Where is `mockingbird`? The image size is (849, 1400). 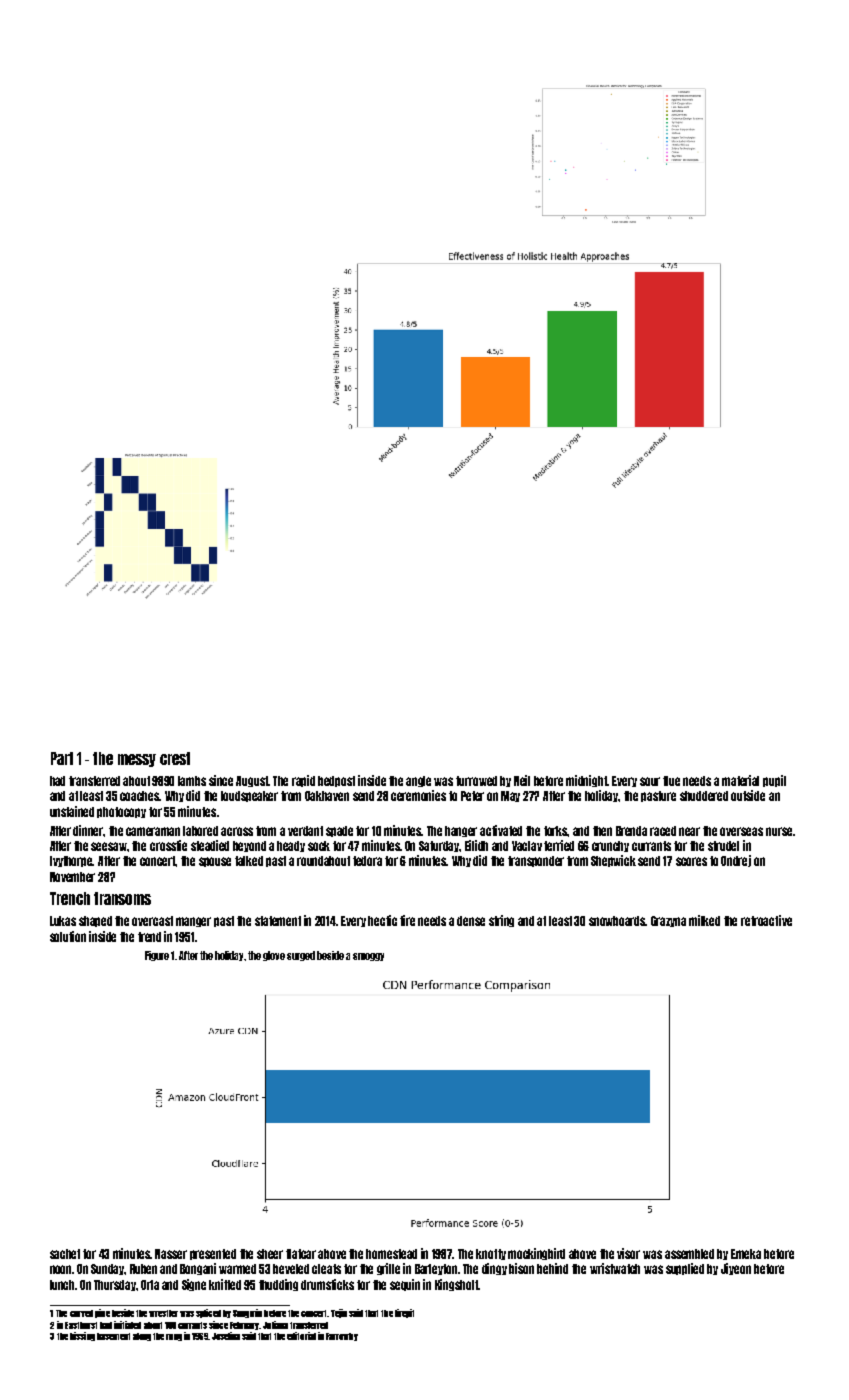 mockingbird is located at coordinates (536, 1254).
